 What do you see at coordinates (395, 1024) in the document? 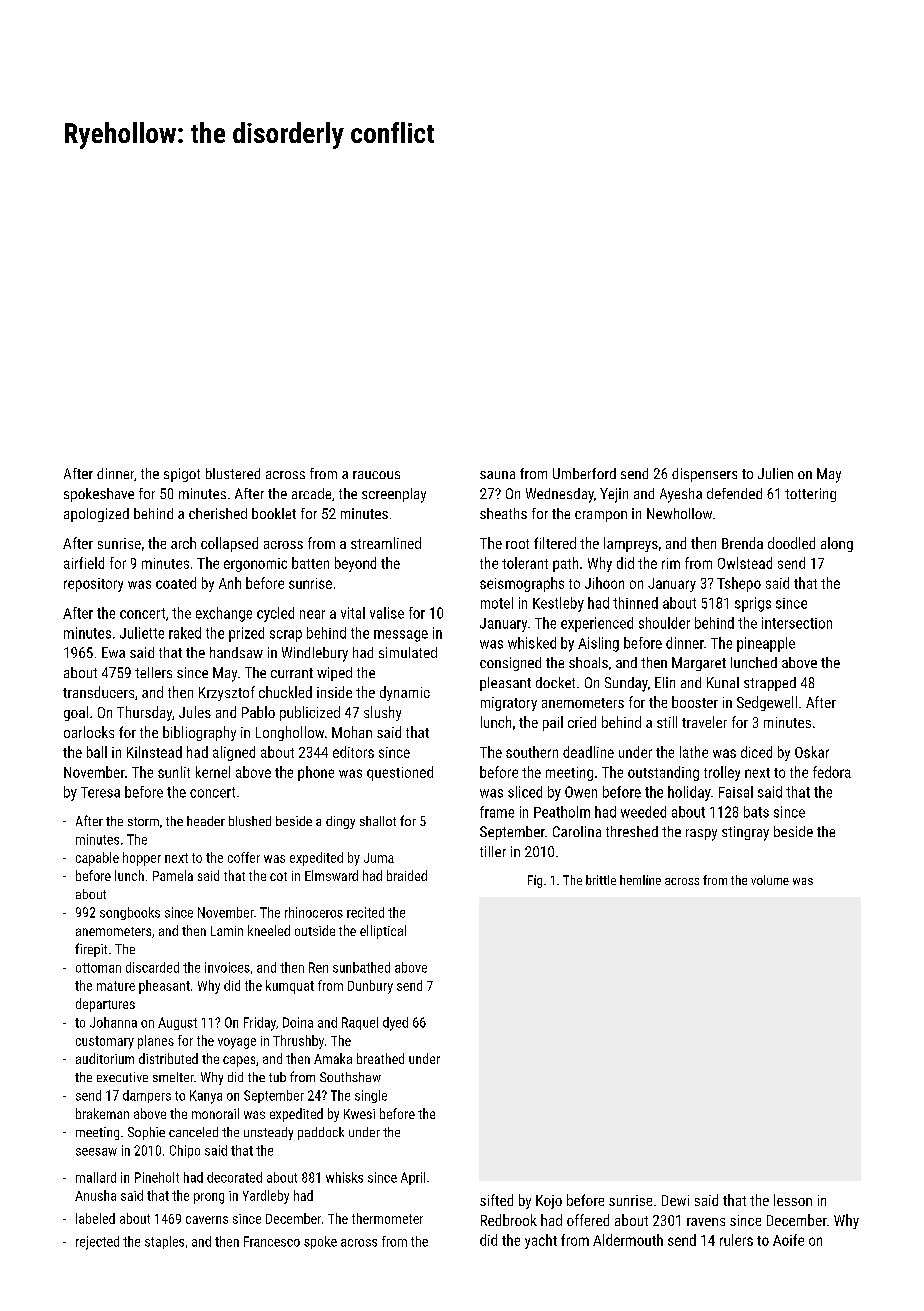
I see `dyed` at bounding box center [395, 1024].
